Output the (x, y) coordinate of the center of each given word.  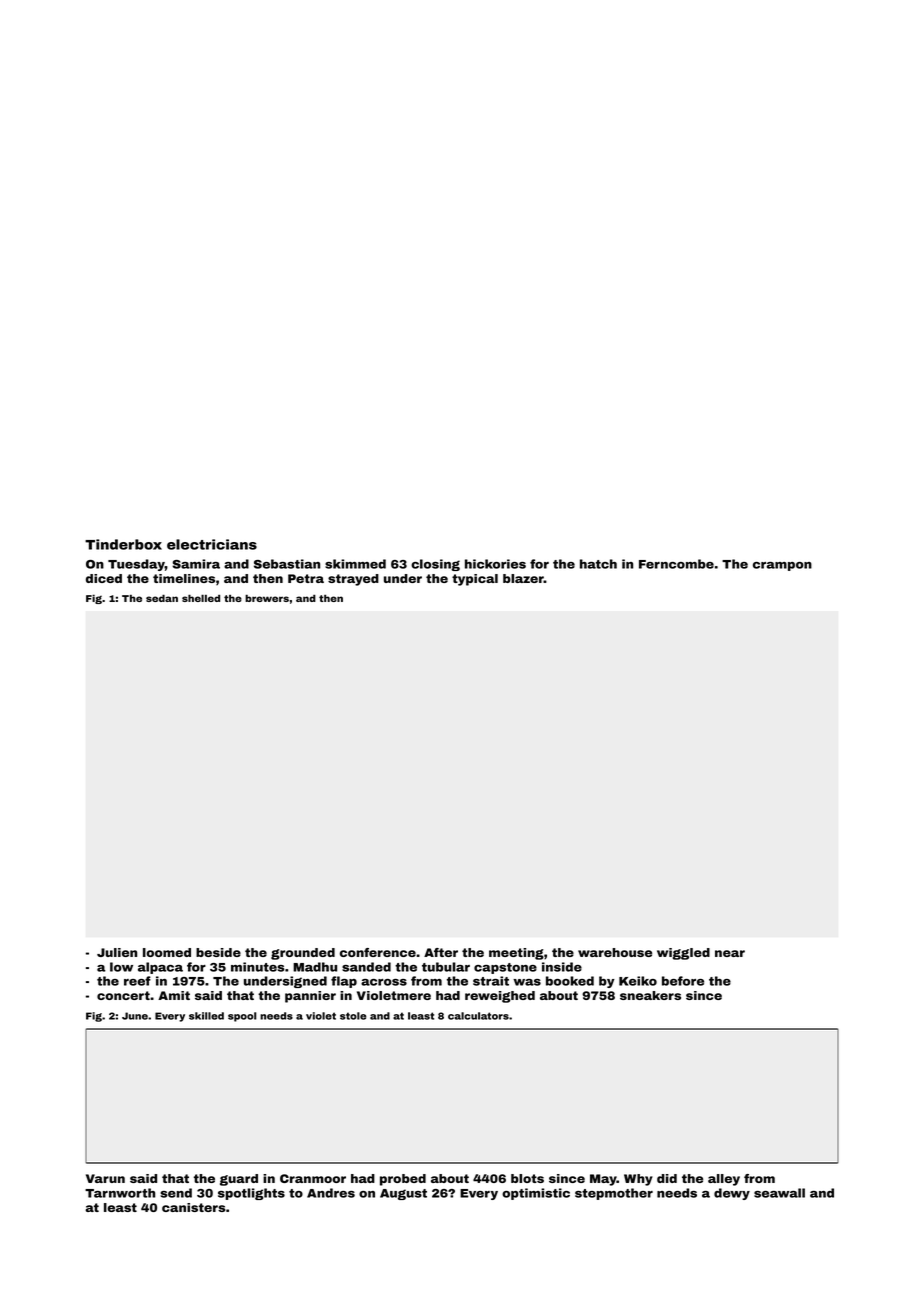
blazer (523, 578)
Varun (105, 1178)
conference (378, 952)
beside (218, 952)
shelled (201, 598)
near (730, 953)
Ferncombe (676, 564)
